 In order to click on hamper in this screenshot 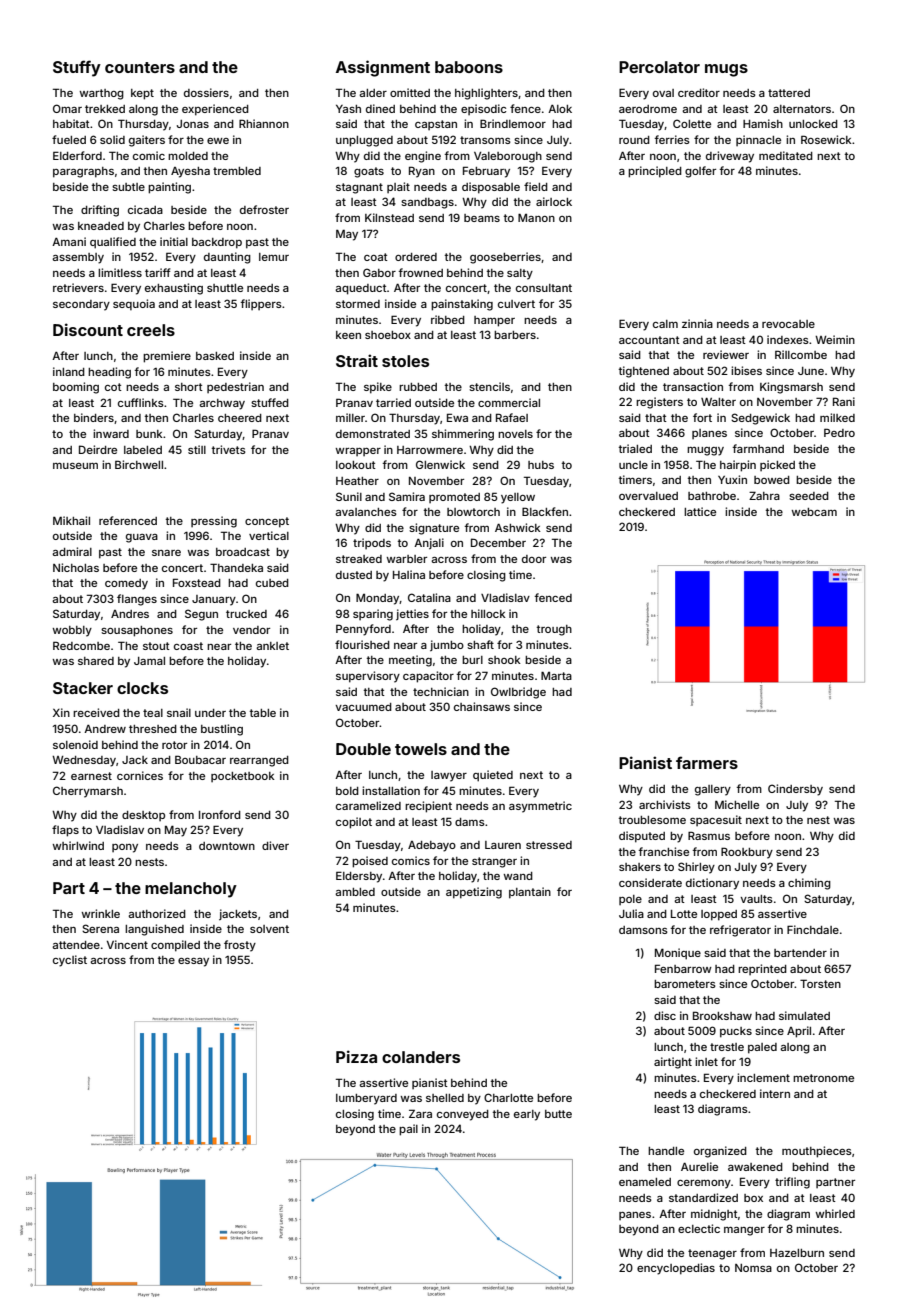, I will do `click(494, 321)`.
